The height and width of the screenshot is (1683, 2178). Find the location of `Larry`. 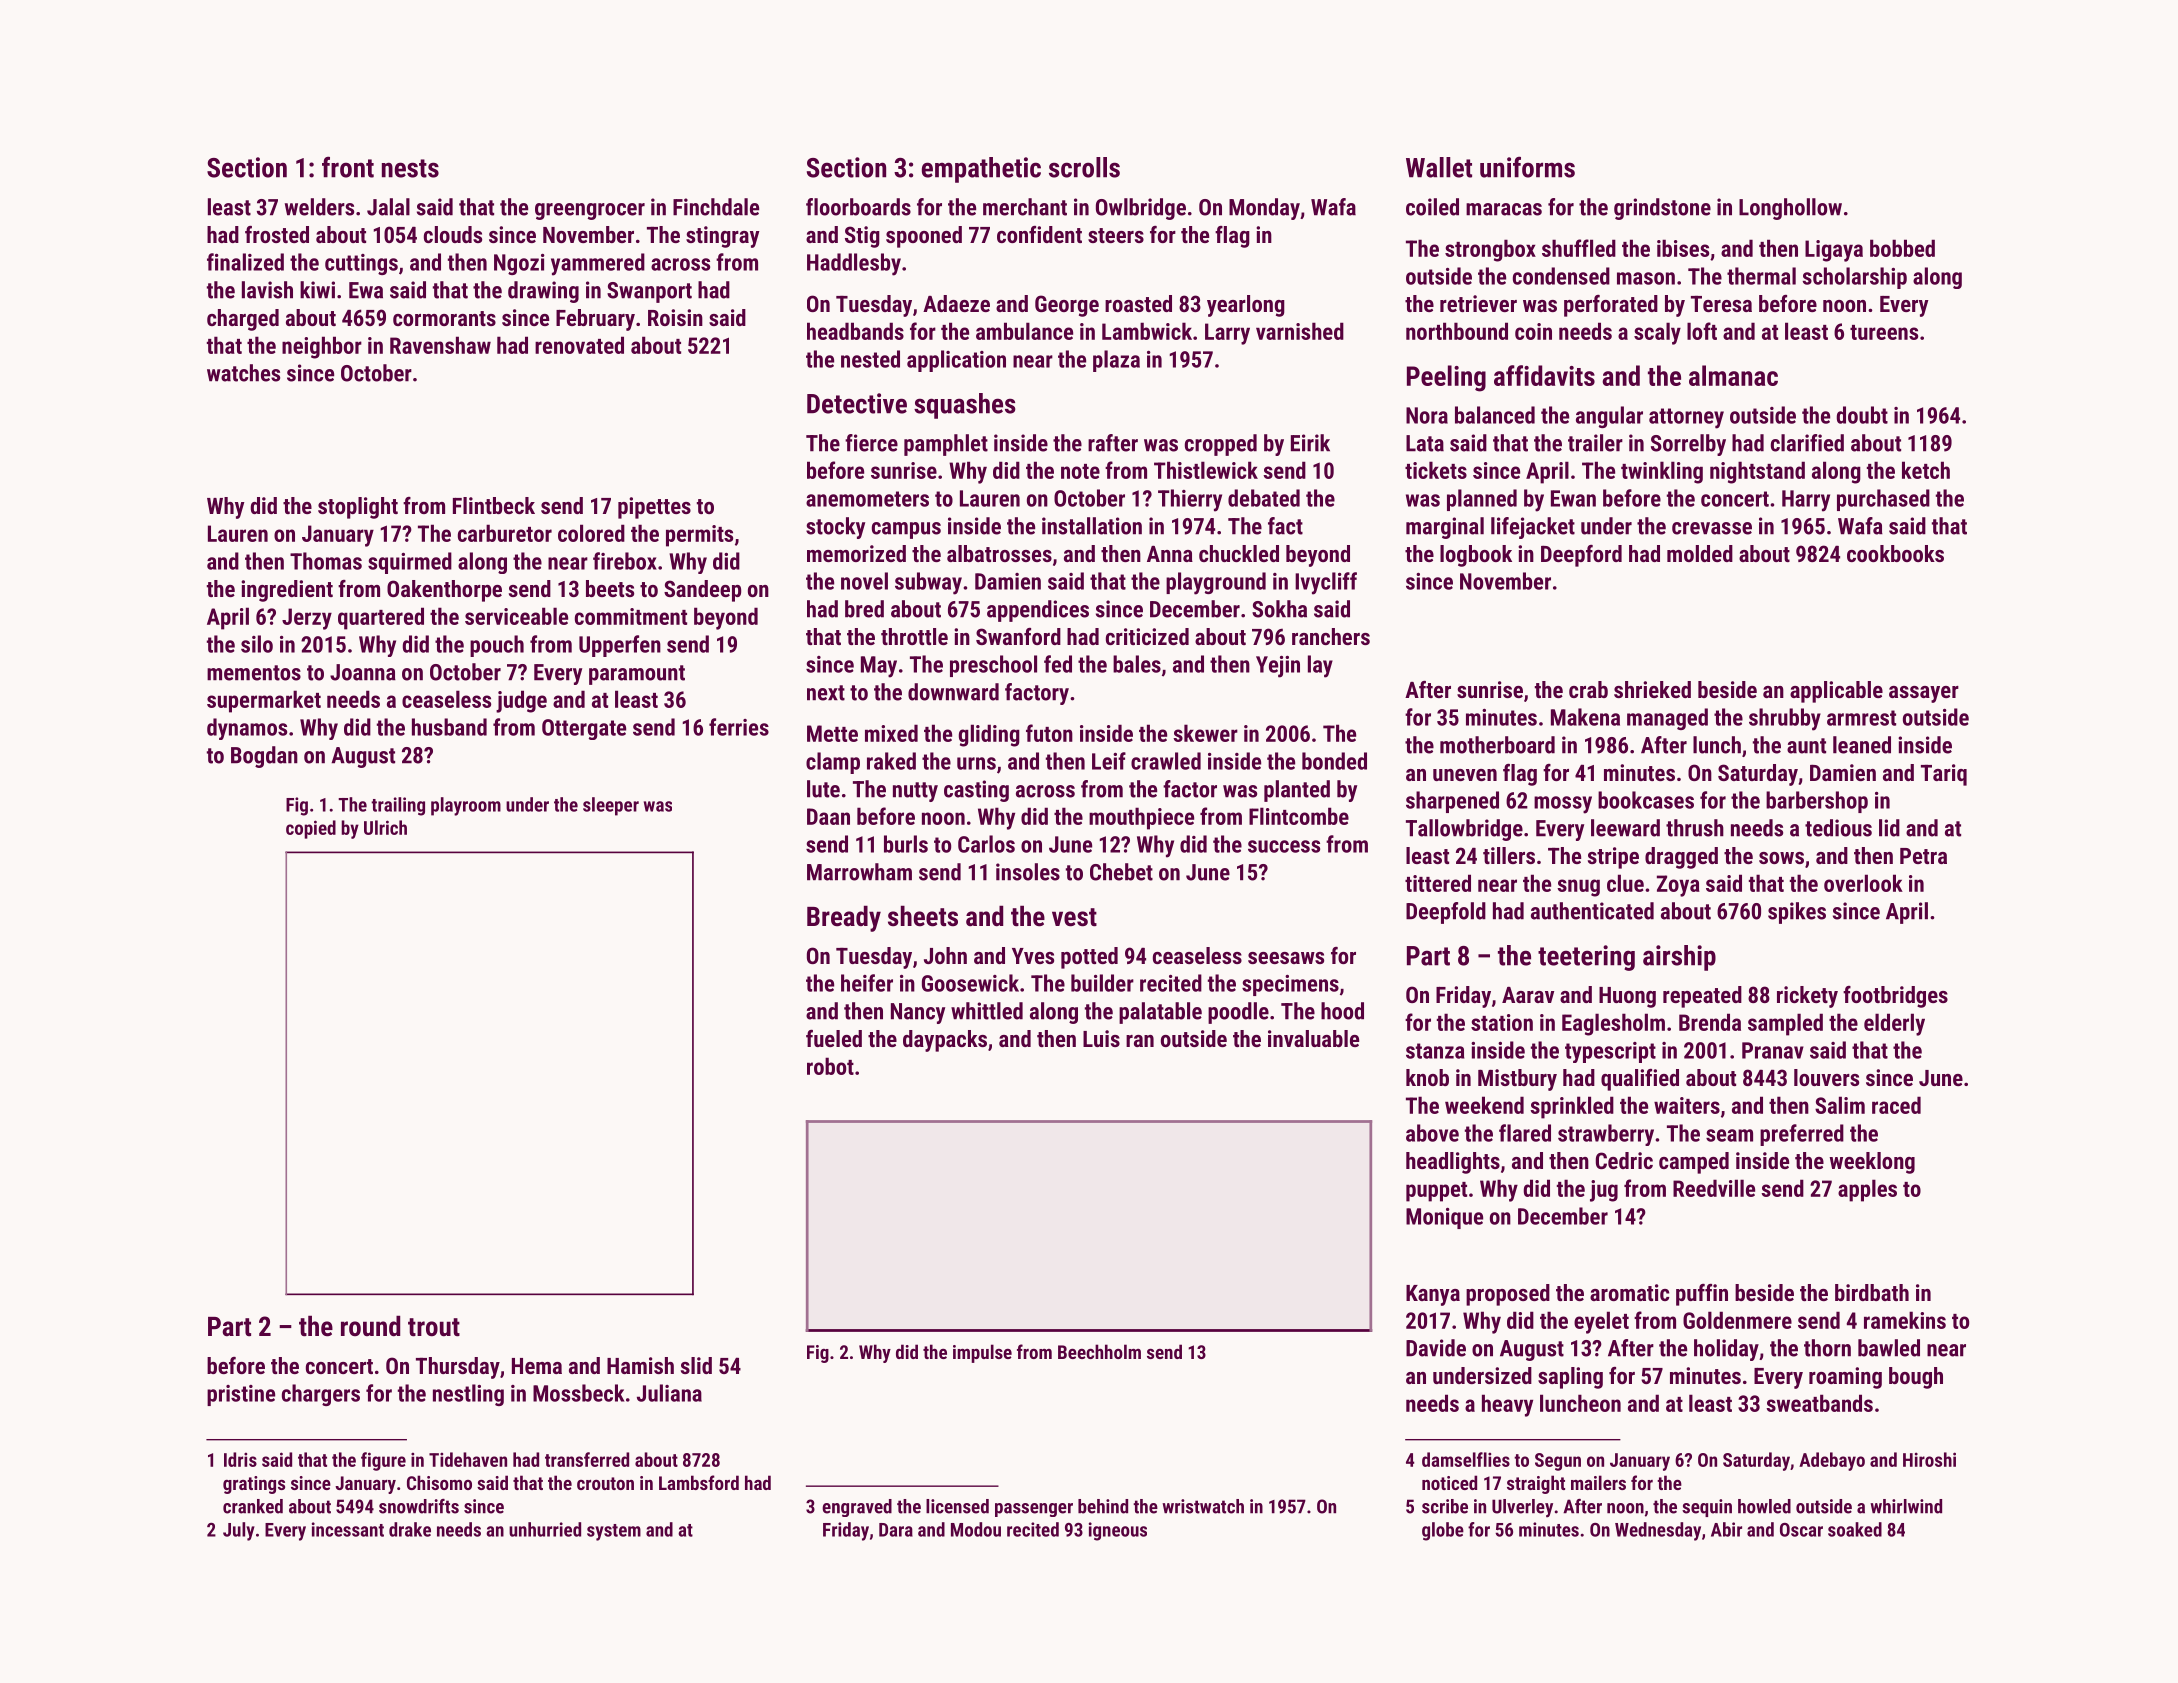

Larry is located at coordinates (1227, 334).
